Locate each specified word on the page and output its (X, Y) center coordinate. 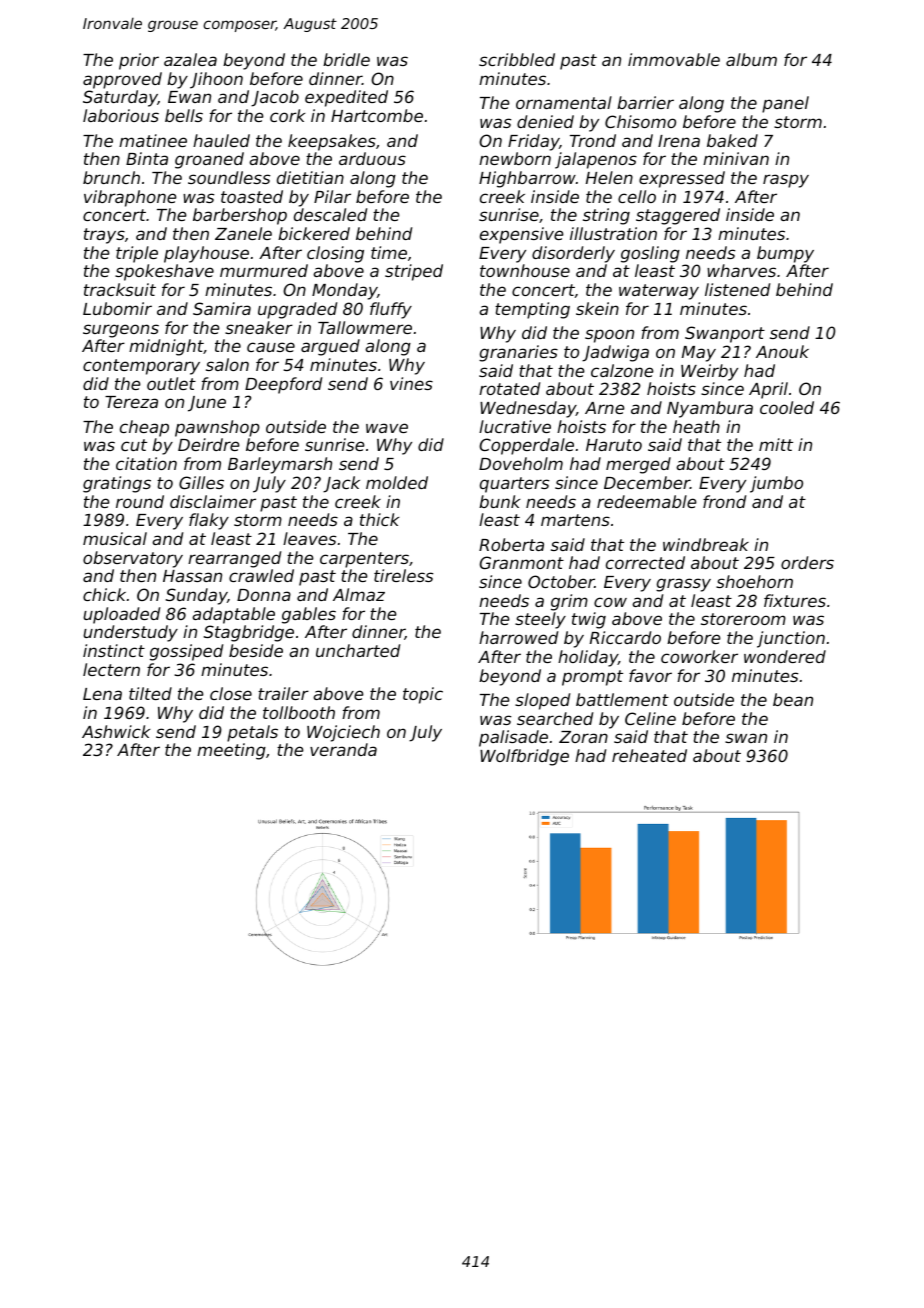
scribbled (517, 59)
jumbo (776, 484)
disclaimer (213, 501)
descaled (330, 214)
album (751, 59)
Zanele (243, 233)
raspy (786, 181)
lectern (111, 669)
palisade (513, 738)
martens (575, 520)
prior (139, 61)
